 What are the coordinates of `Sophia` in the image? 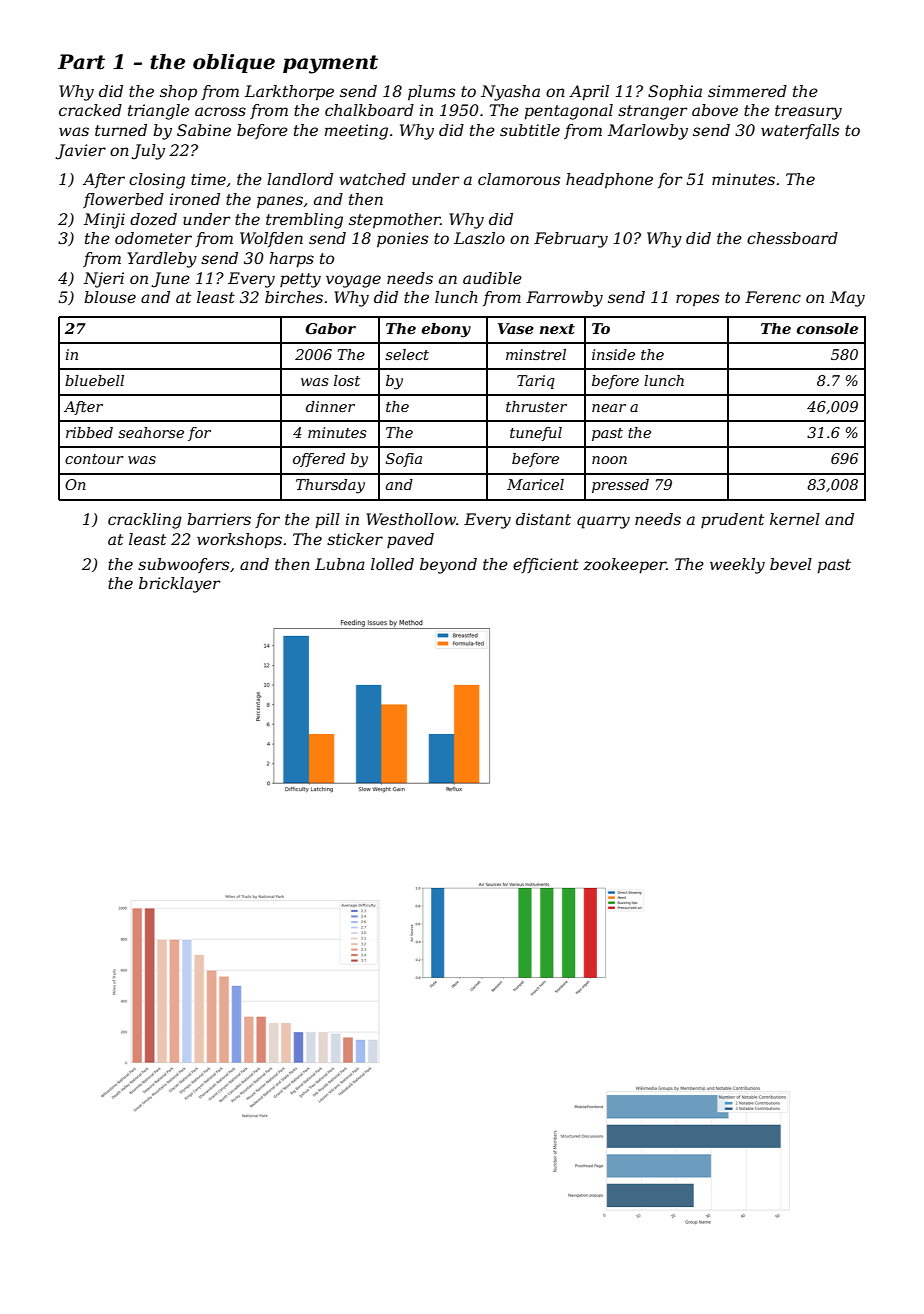 It's located at (675, 93).
